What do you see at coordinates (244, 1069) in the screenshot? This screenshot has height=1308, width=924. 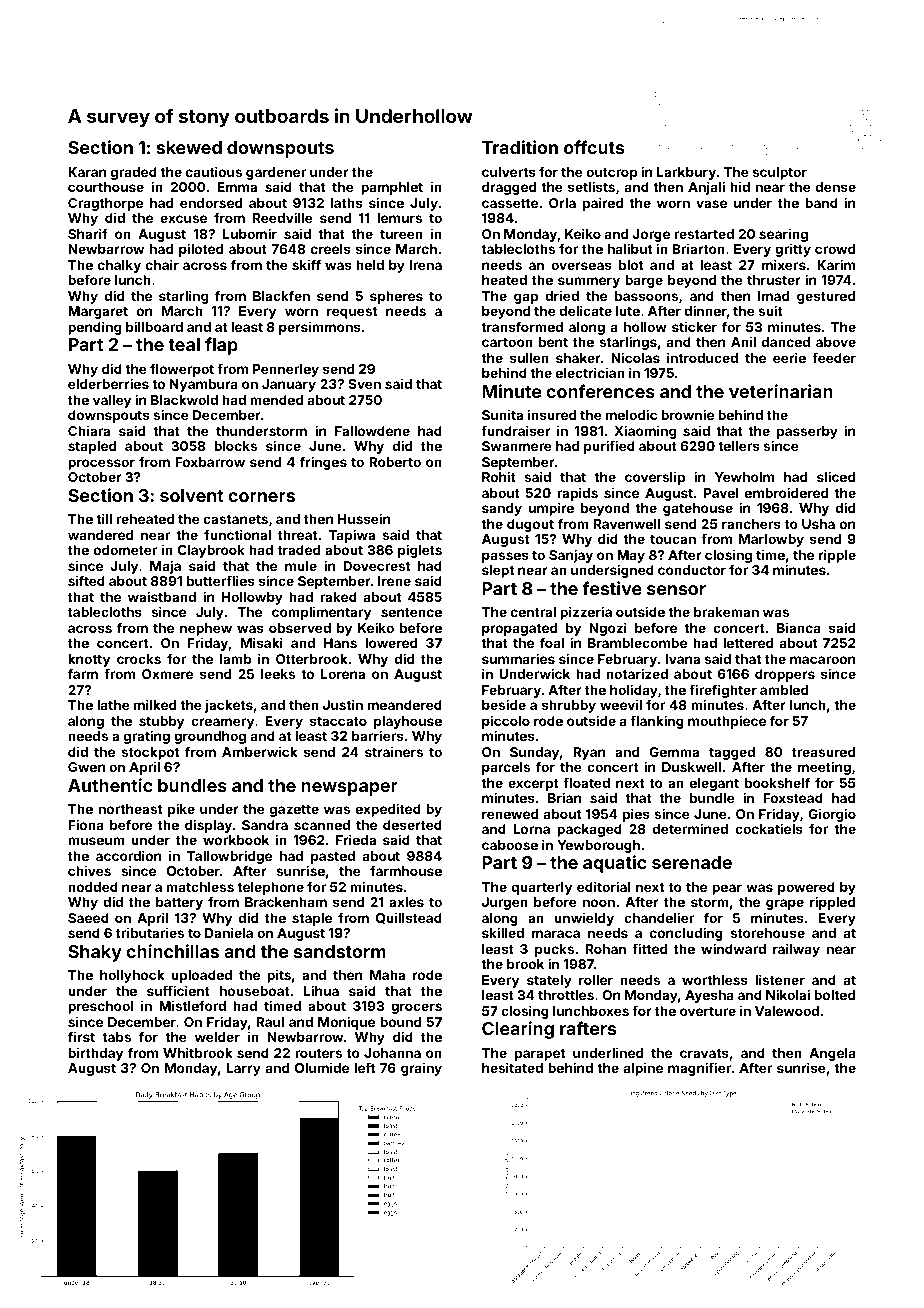 I see `Larry` at bounding box center [244, 1069].
